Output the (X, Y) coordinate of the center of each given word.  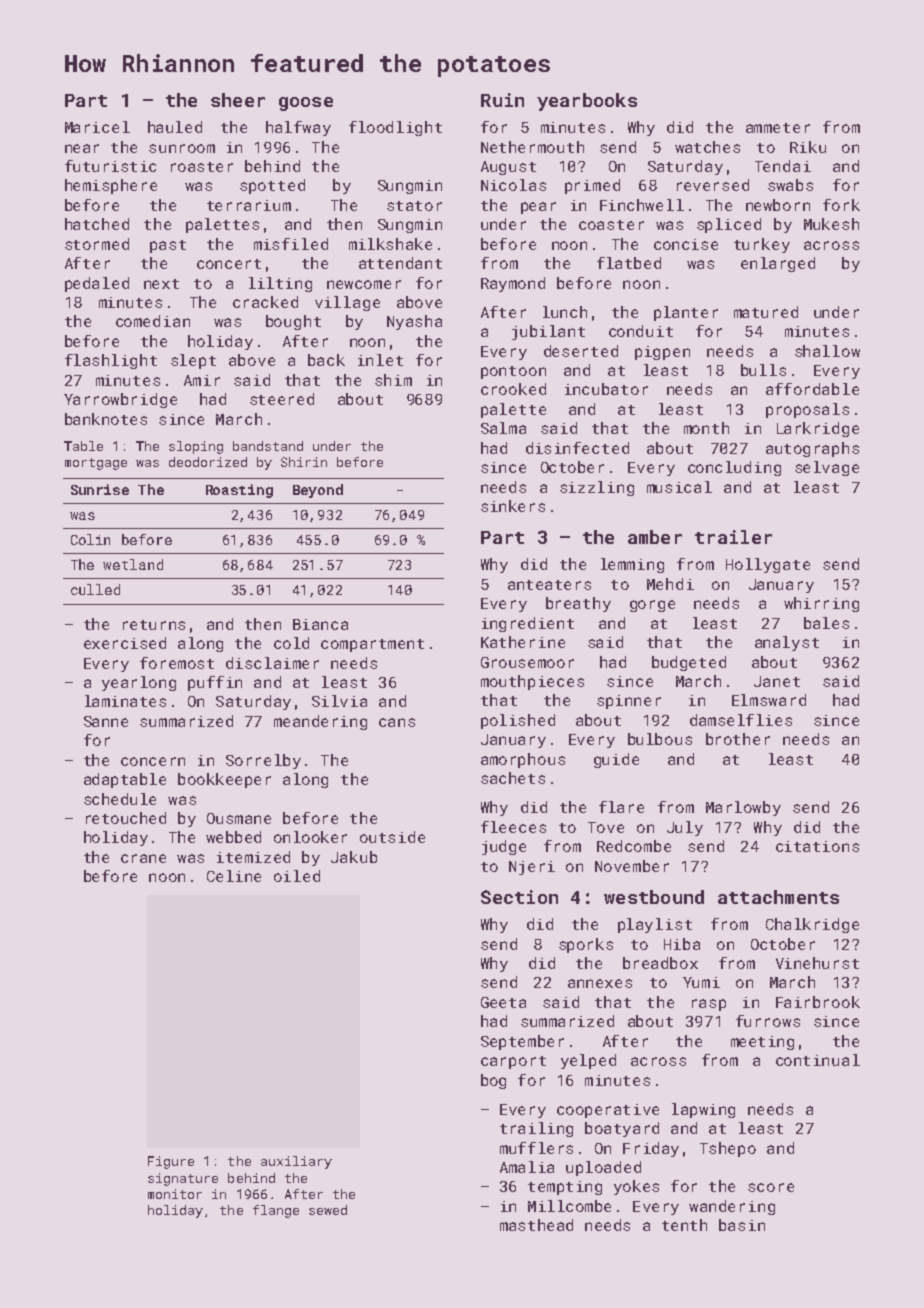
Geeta (503, 1002)
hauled (175, 127)
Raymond (513, 284)
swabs (790, 185)
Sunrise (100, 489)
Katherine (523, 642)
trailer (733, 537)
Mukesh (831, 224)
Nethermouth (532, 147)
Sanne (106, 721)
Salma (503, 428)
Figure (171, 1162)
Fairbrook (818, 1002)
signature (183, 1179)
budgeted (689, 663)
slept (193, 361)
